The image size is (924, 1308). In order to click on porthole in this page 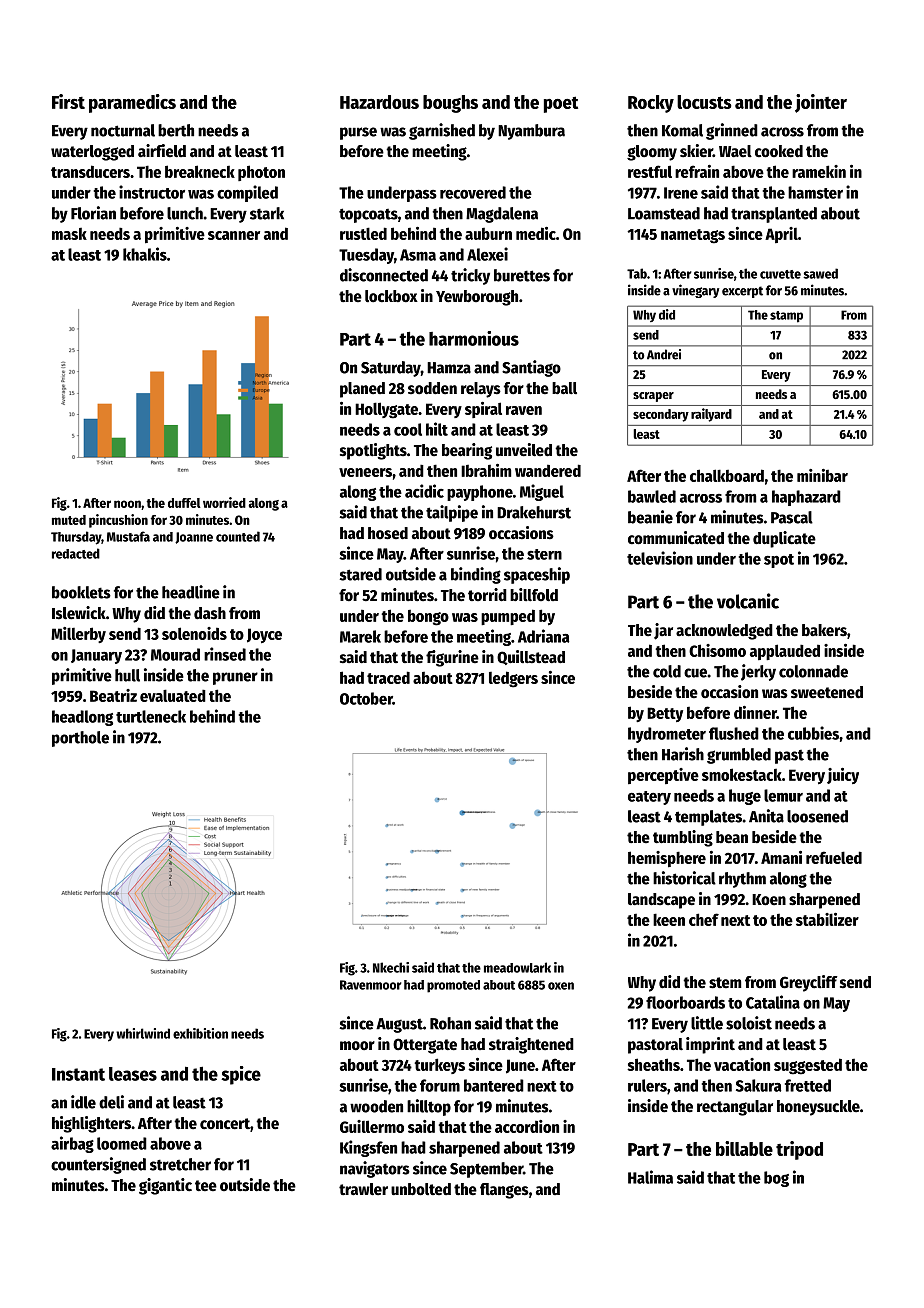, I will do `click(80, 739)`.
